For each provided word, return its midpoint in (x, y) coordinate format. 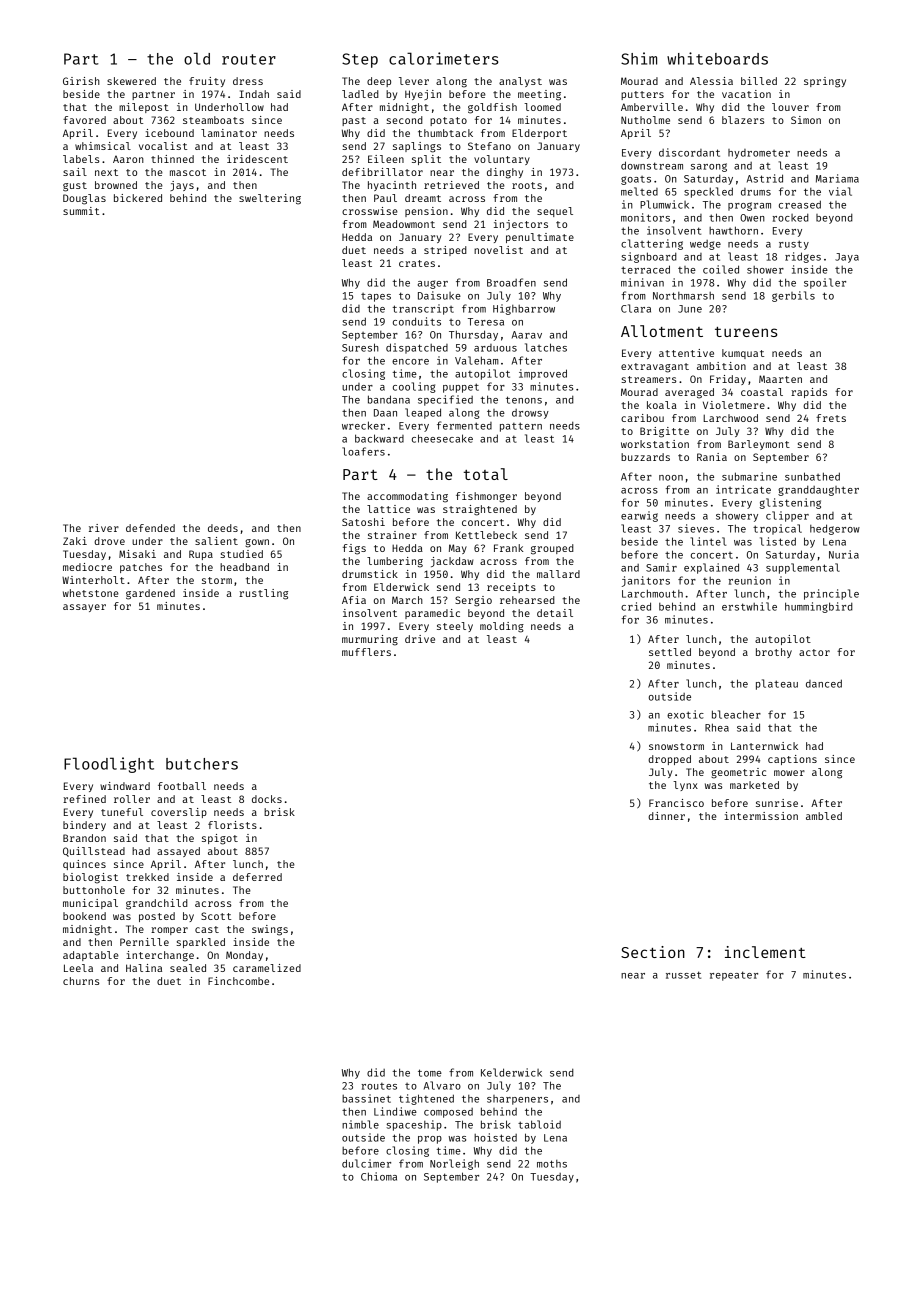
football (182, 786)
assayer (84, 608)
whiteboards (717, 58)
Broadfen (511, 282)
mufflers (366, 652)
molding (502, 627)
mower (789, 773)
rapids (809, 393)
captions (792, 760)
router (249, 59)
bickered (138, 198)
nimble (360, 1124)
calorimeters (443, 58)
